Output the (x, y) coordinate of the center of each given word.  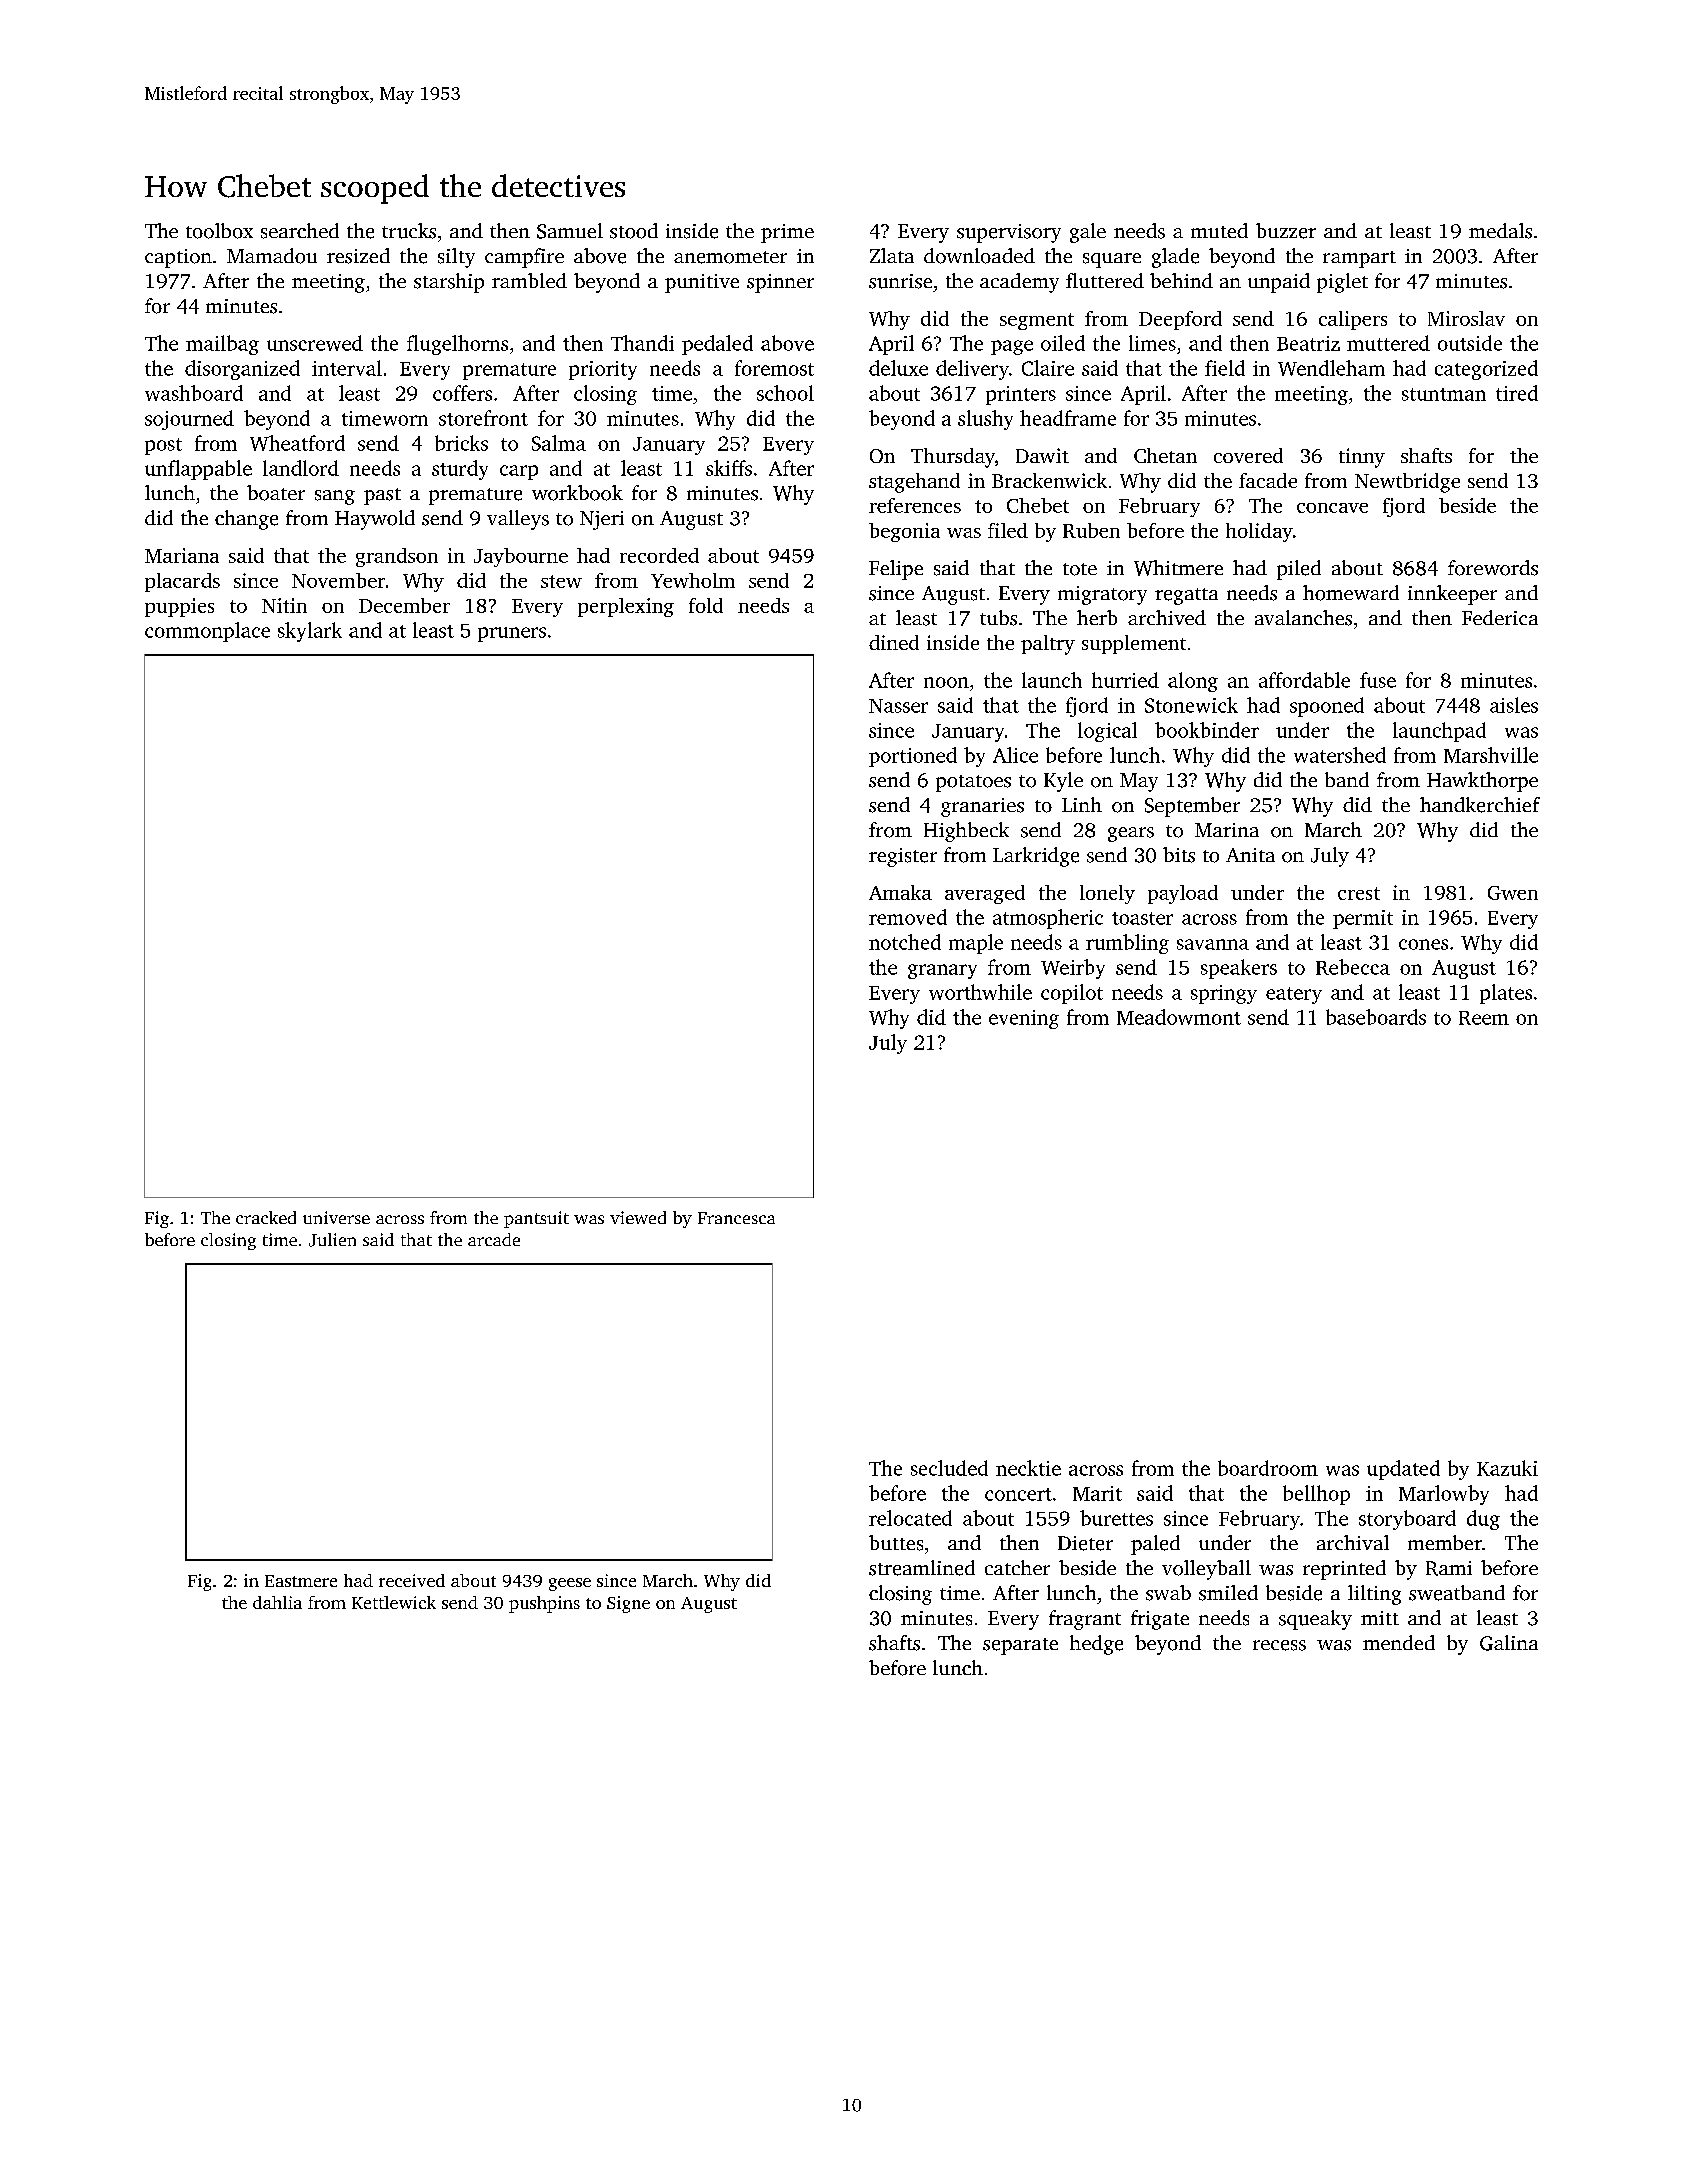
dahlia (277, 1602)
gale (1088, 233)
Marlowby (1444, 1495)
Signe (628, 1604)
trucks (409, 231)
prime (787, 233)
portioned (913, 757)
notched (905, 942)
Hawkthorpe (1482, 782)
